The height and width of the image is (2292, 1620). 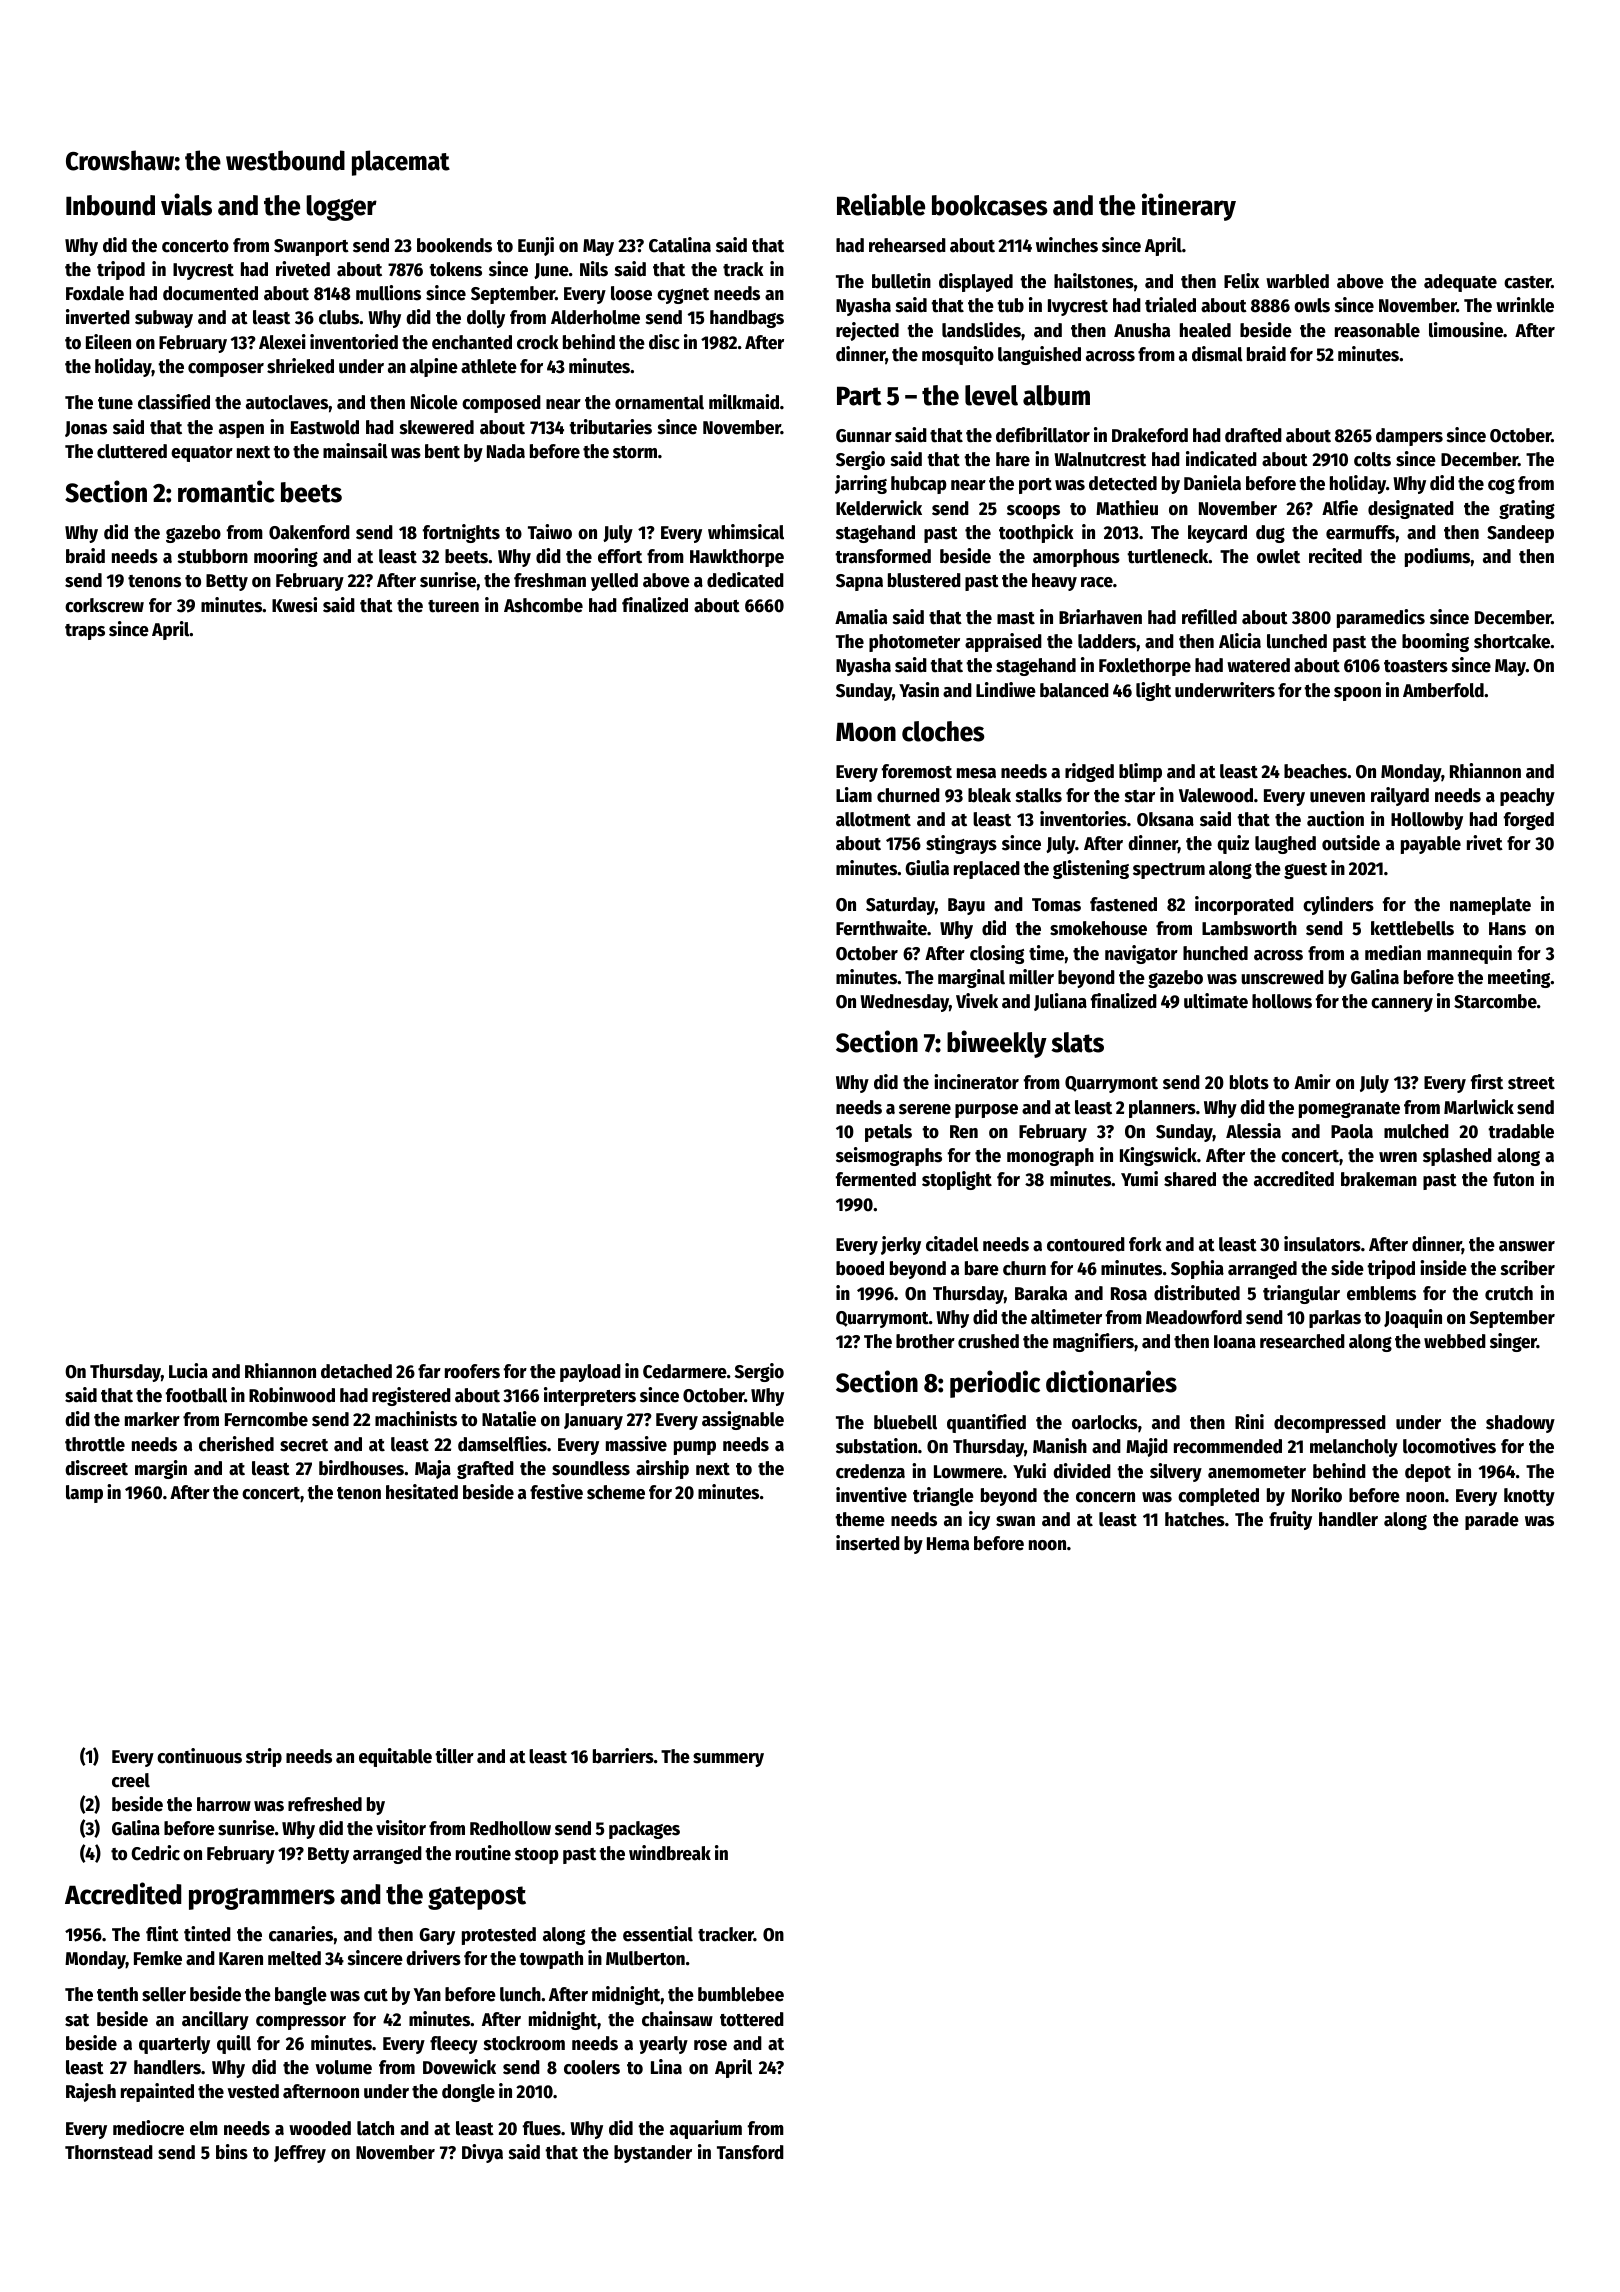 I want to click on Eunji, so click(x=536, y=246).
